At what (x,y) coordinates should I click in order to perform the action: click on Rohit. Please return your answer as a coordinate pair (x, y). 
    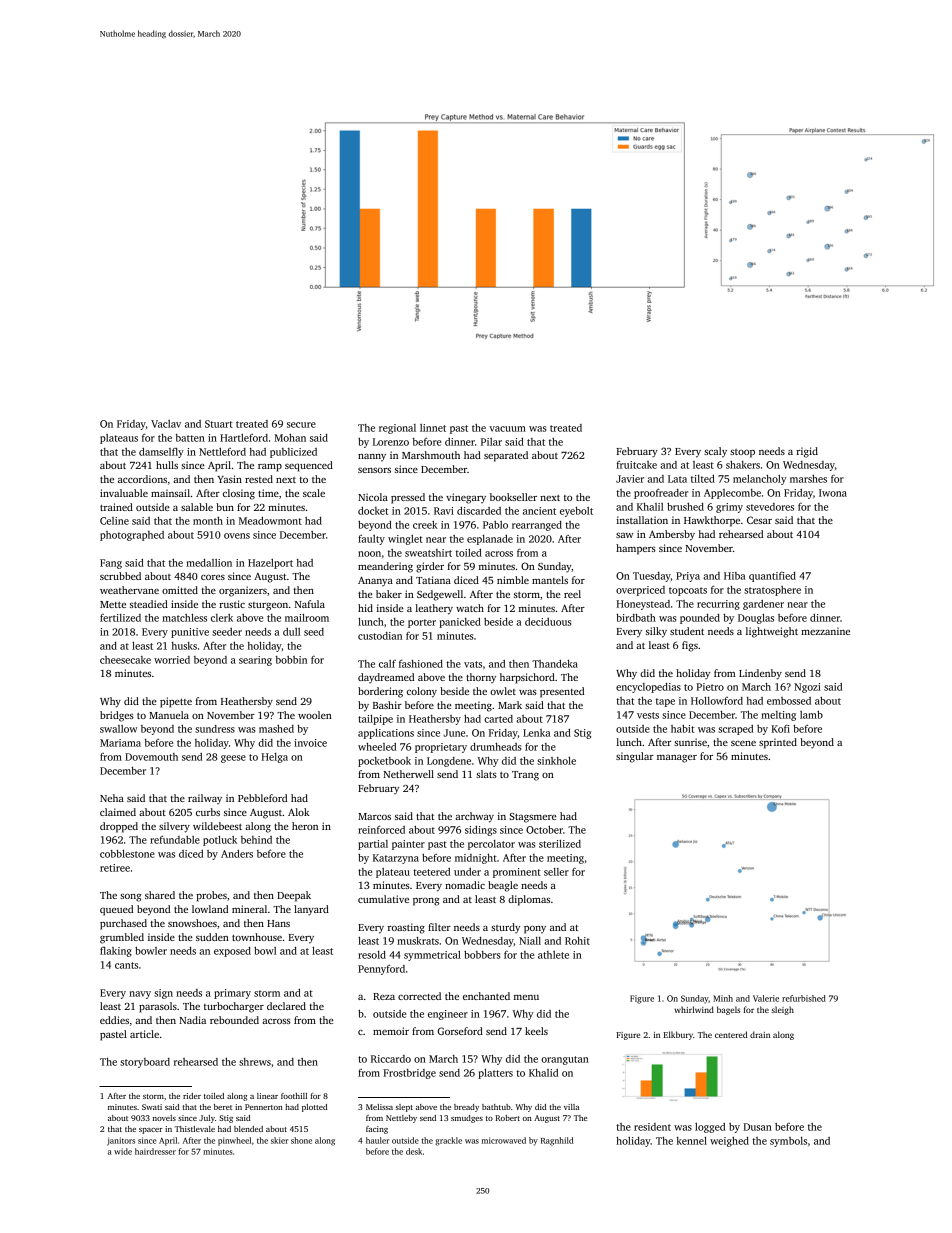
    Looking at the image, I should click on (577, 941).
